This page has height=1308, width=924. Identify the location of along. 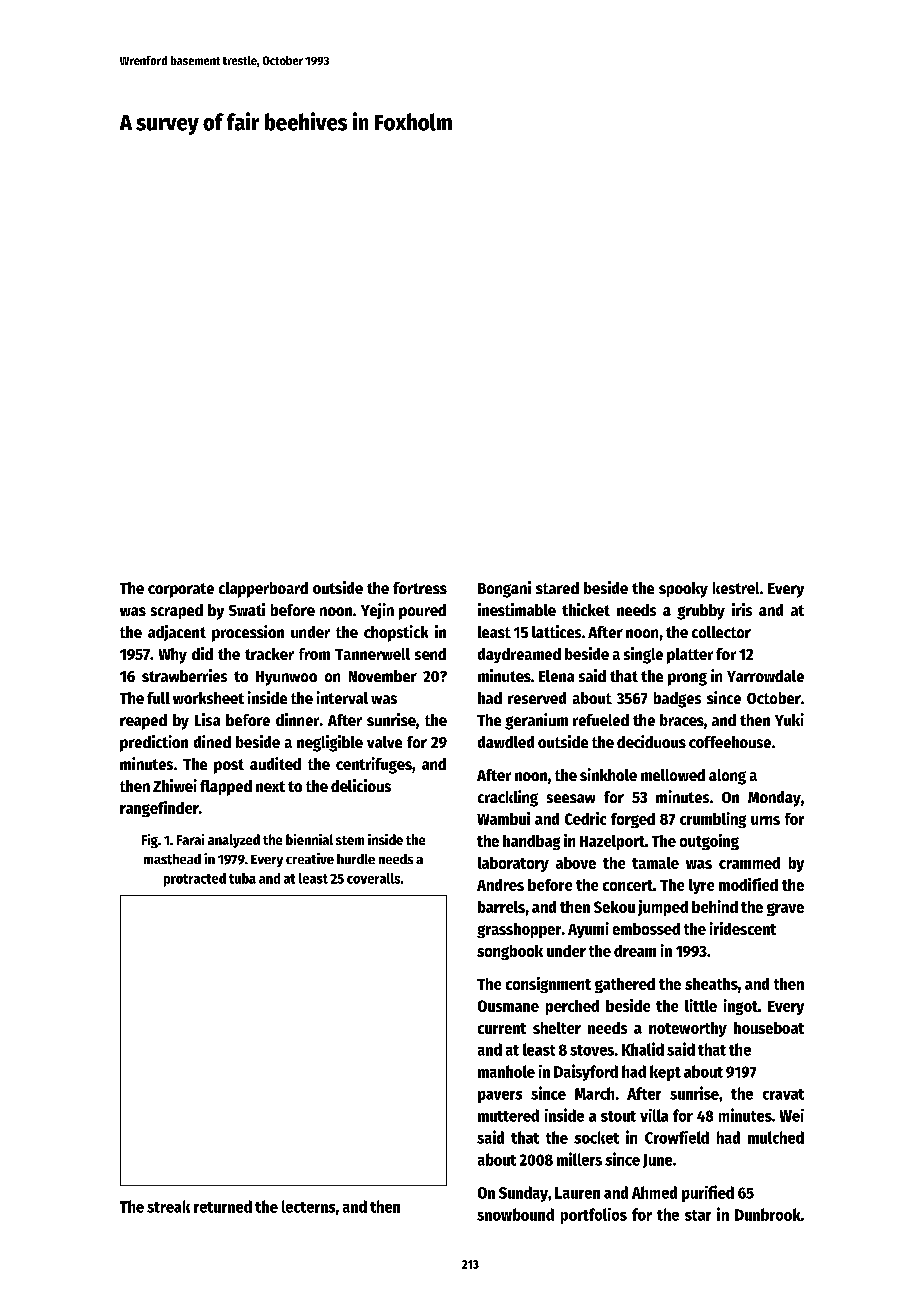
(727, 777).
